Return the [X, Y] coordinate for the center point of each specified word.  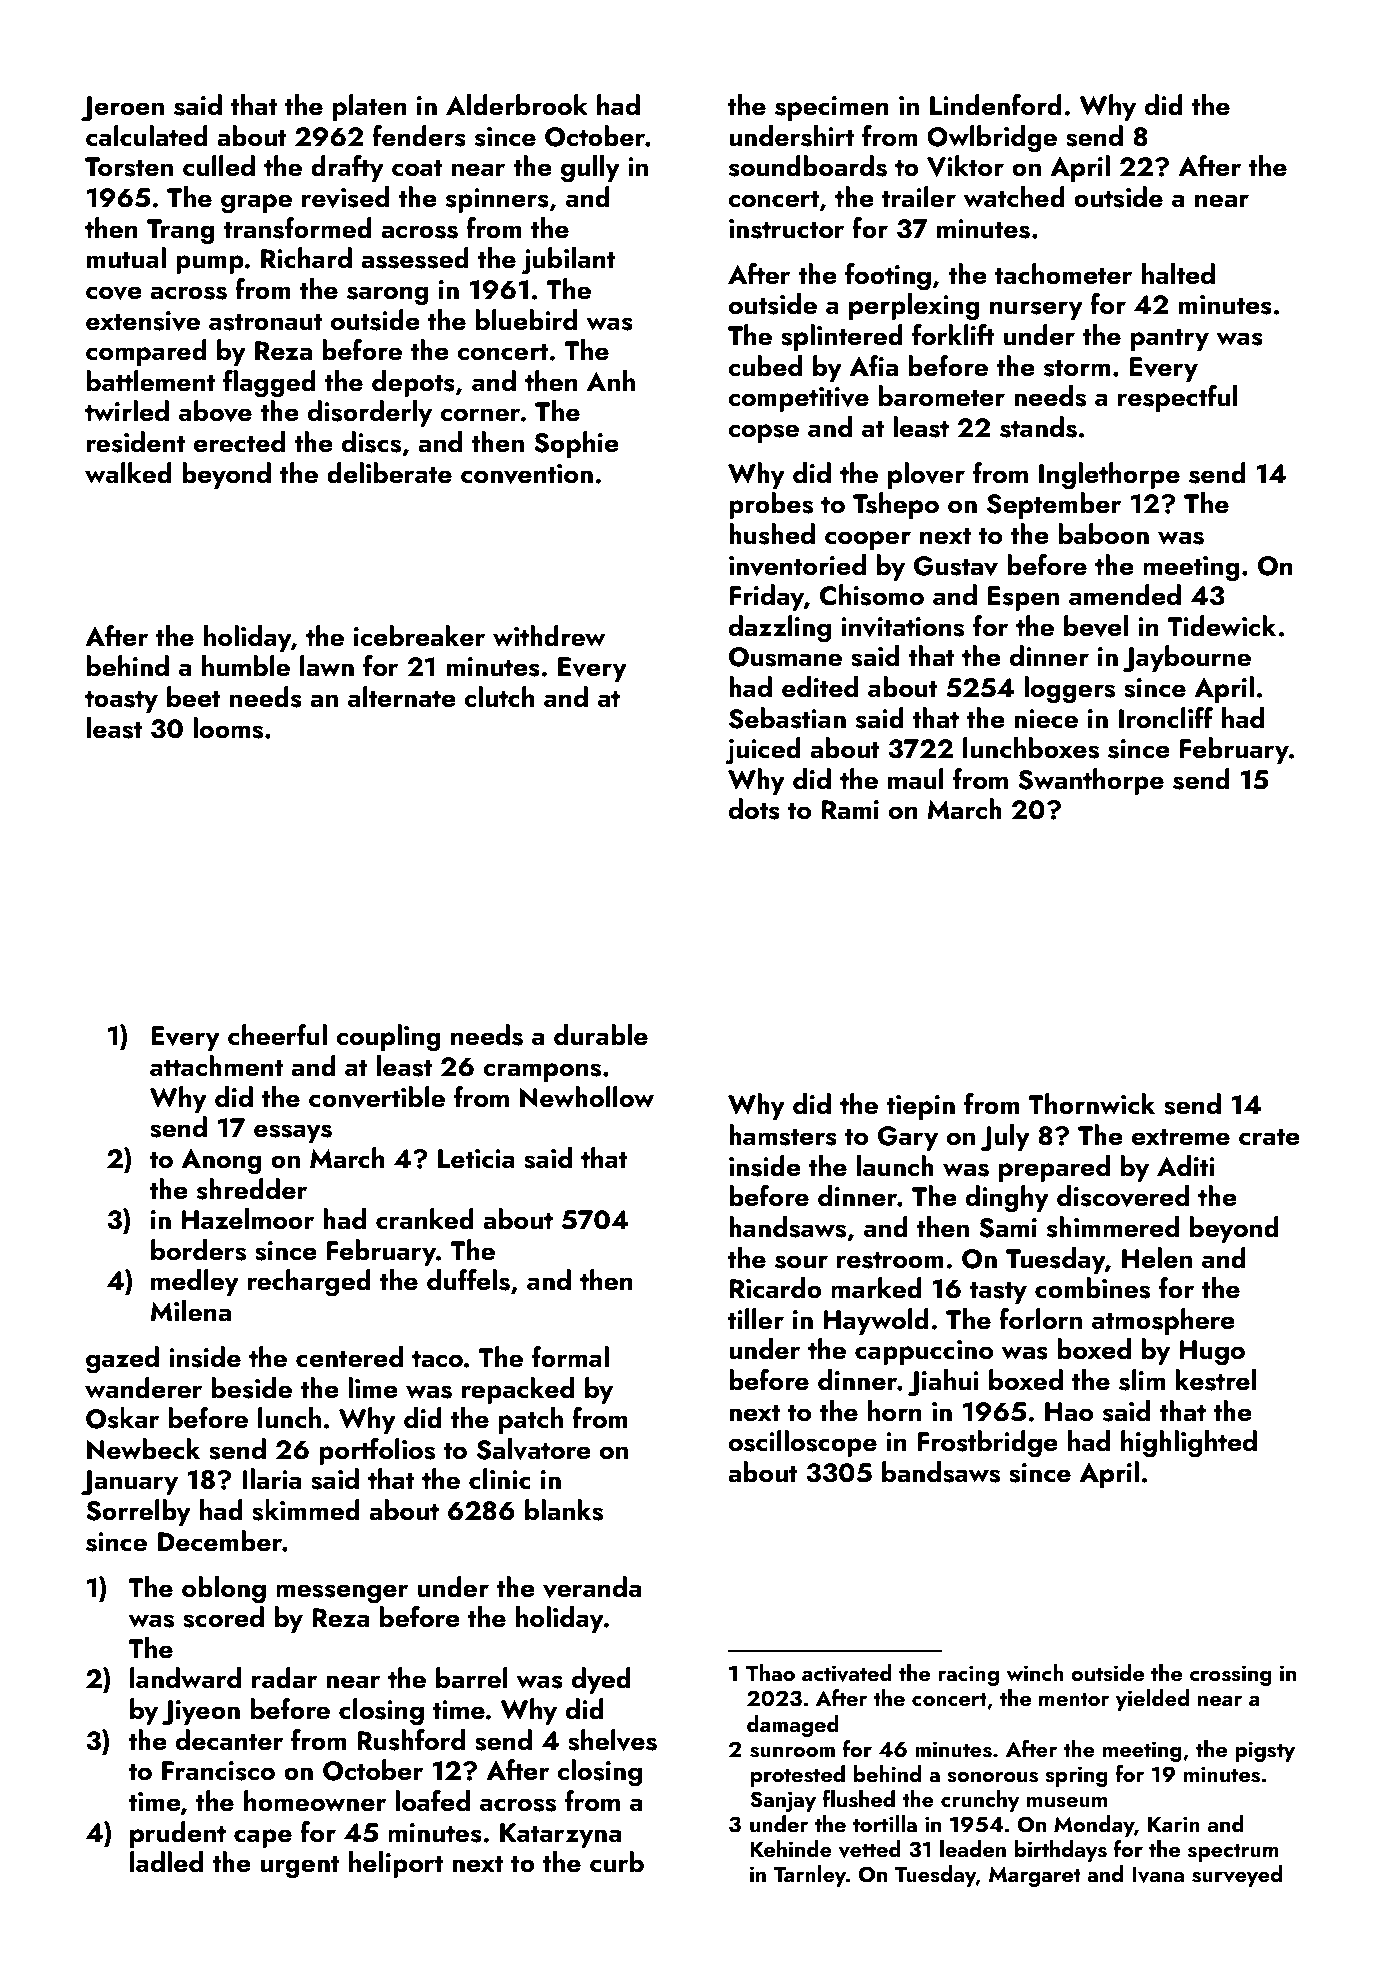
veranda [592, 1587]
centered [349, 1357]
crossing [1231, 1675]
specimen [832, 108]
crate [1269, 1137]
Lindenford [996, 105]
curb [617, 1862]
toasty [121, 701]
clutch [499, 697]
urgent [300, 1867]
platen [370, 107]
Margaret [1035, 1876]
